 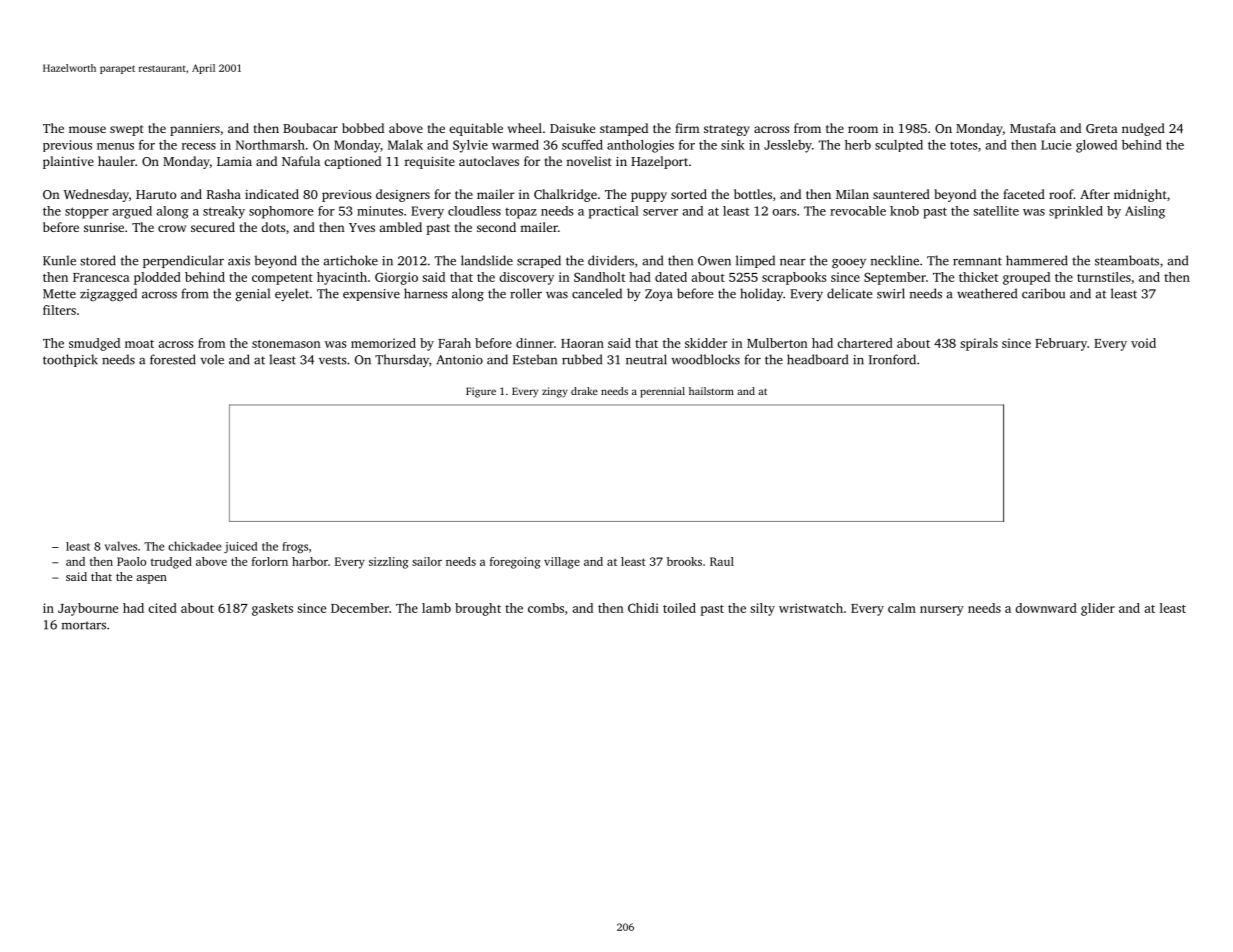 What do you see at coordinates (94, 344) in the screenshot?
I see `smudged` at bounding box center [94, 344].
